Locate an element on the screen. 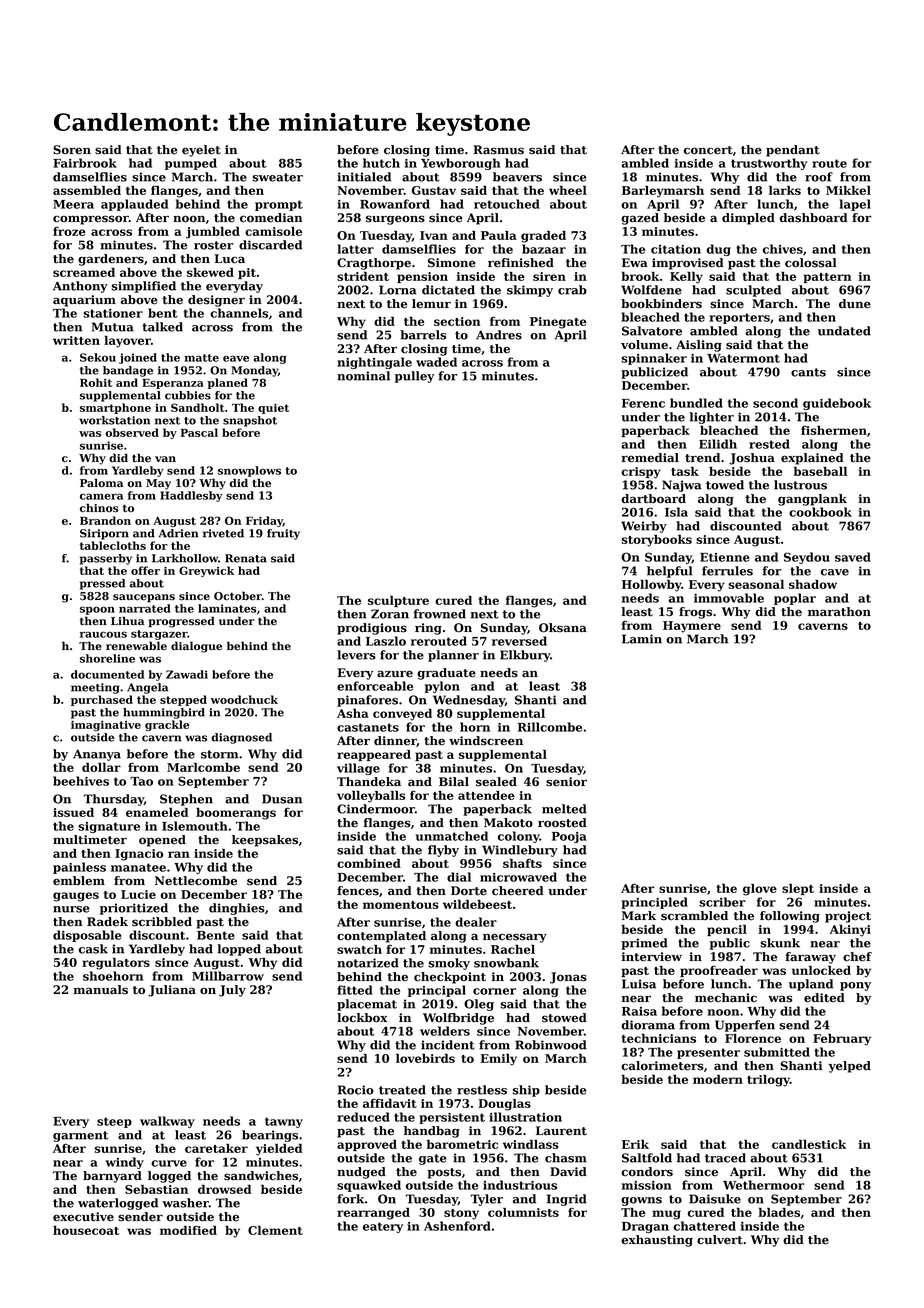 This screenshot has height=1308, width=924. drowsed is located at coordinates (225, 1189).
